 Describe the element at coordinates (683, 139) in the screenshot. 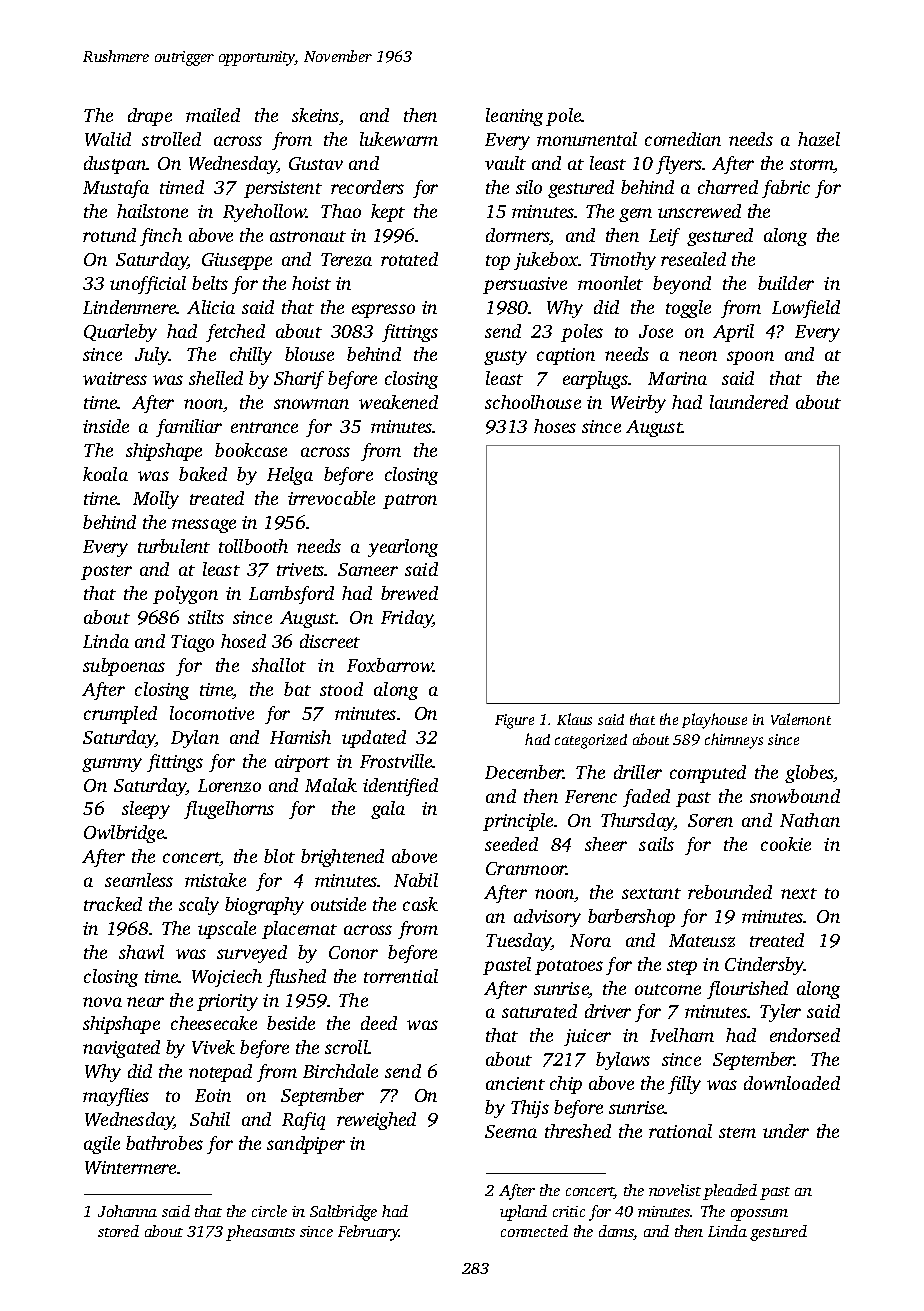

I see `comedian` at that location.
